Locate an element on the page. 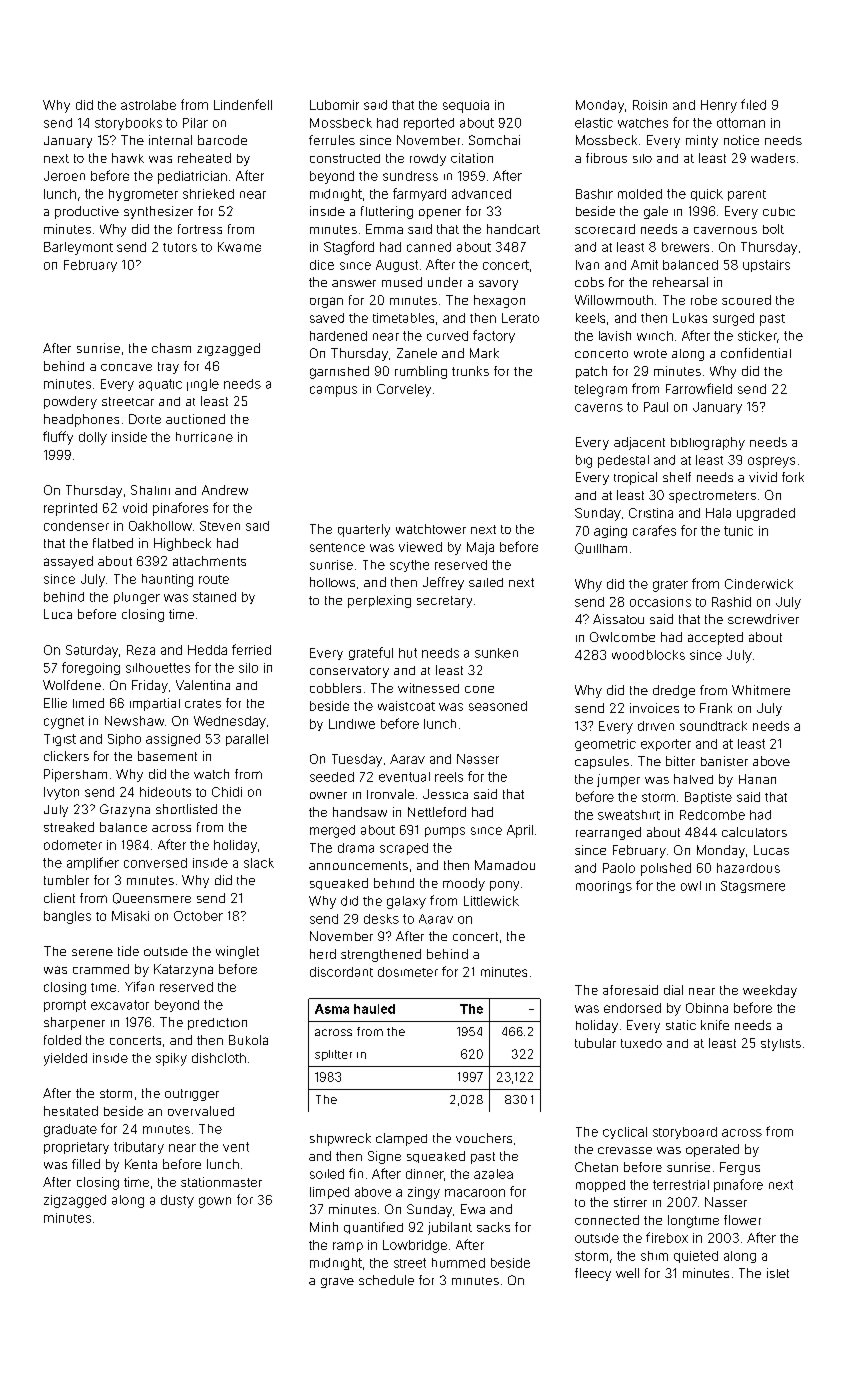 The image size is (849, 1400). sequoia is located at coordinates (466, 106).
